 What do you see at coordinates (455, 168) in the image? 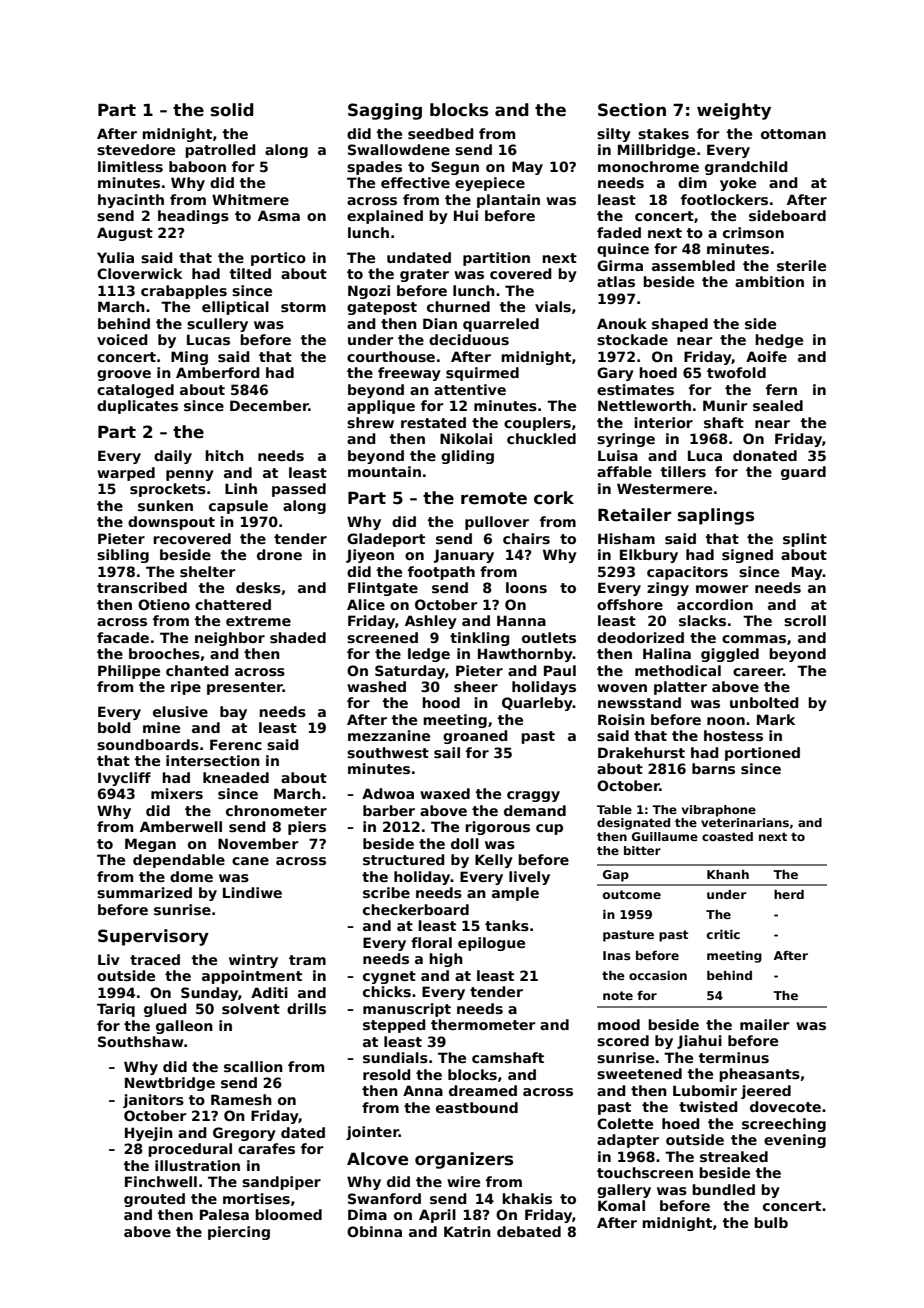
I see `Segun` at bounding box center [455, 168].
